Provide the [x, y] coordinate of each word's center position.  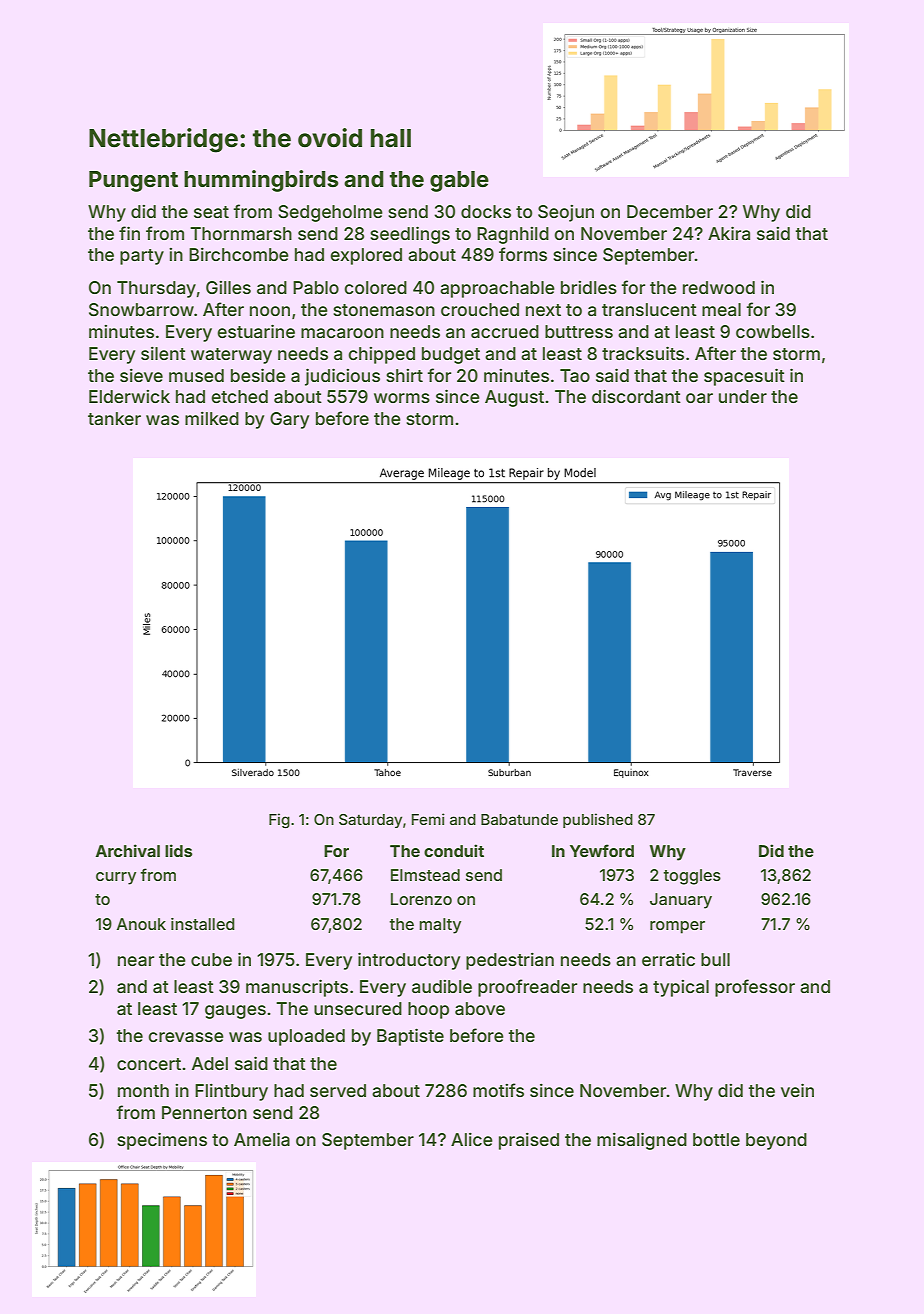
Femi [428, 819]
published [598, 820]
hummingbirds [261, 181]
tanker [114, 418]
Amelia [262, 1139]
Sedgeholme [330, 213]
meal [721, 309]
